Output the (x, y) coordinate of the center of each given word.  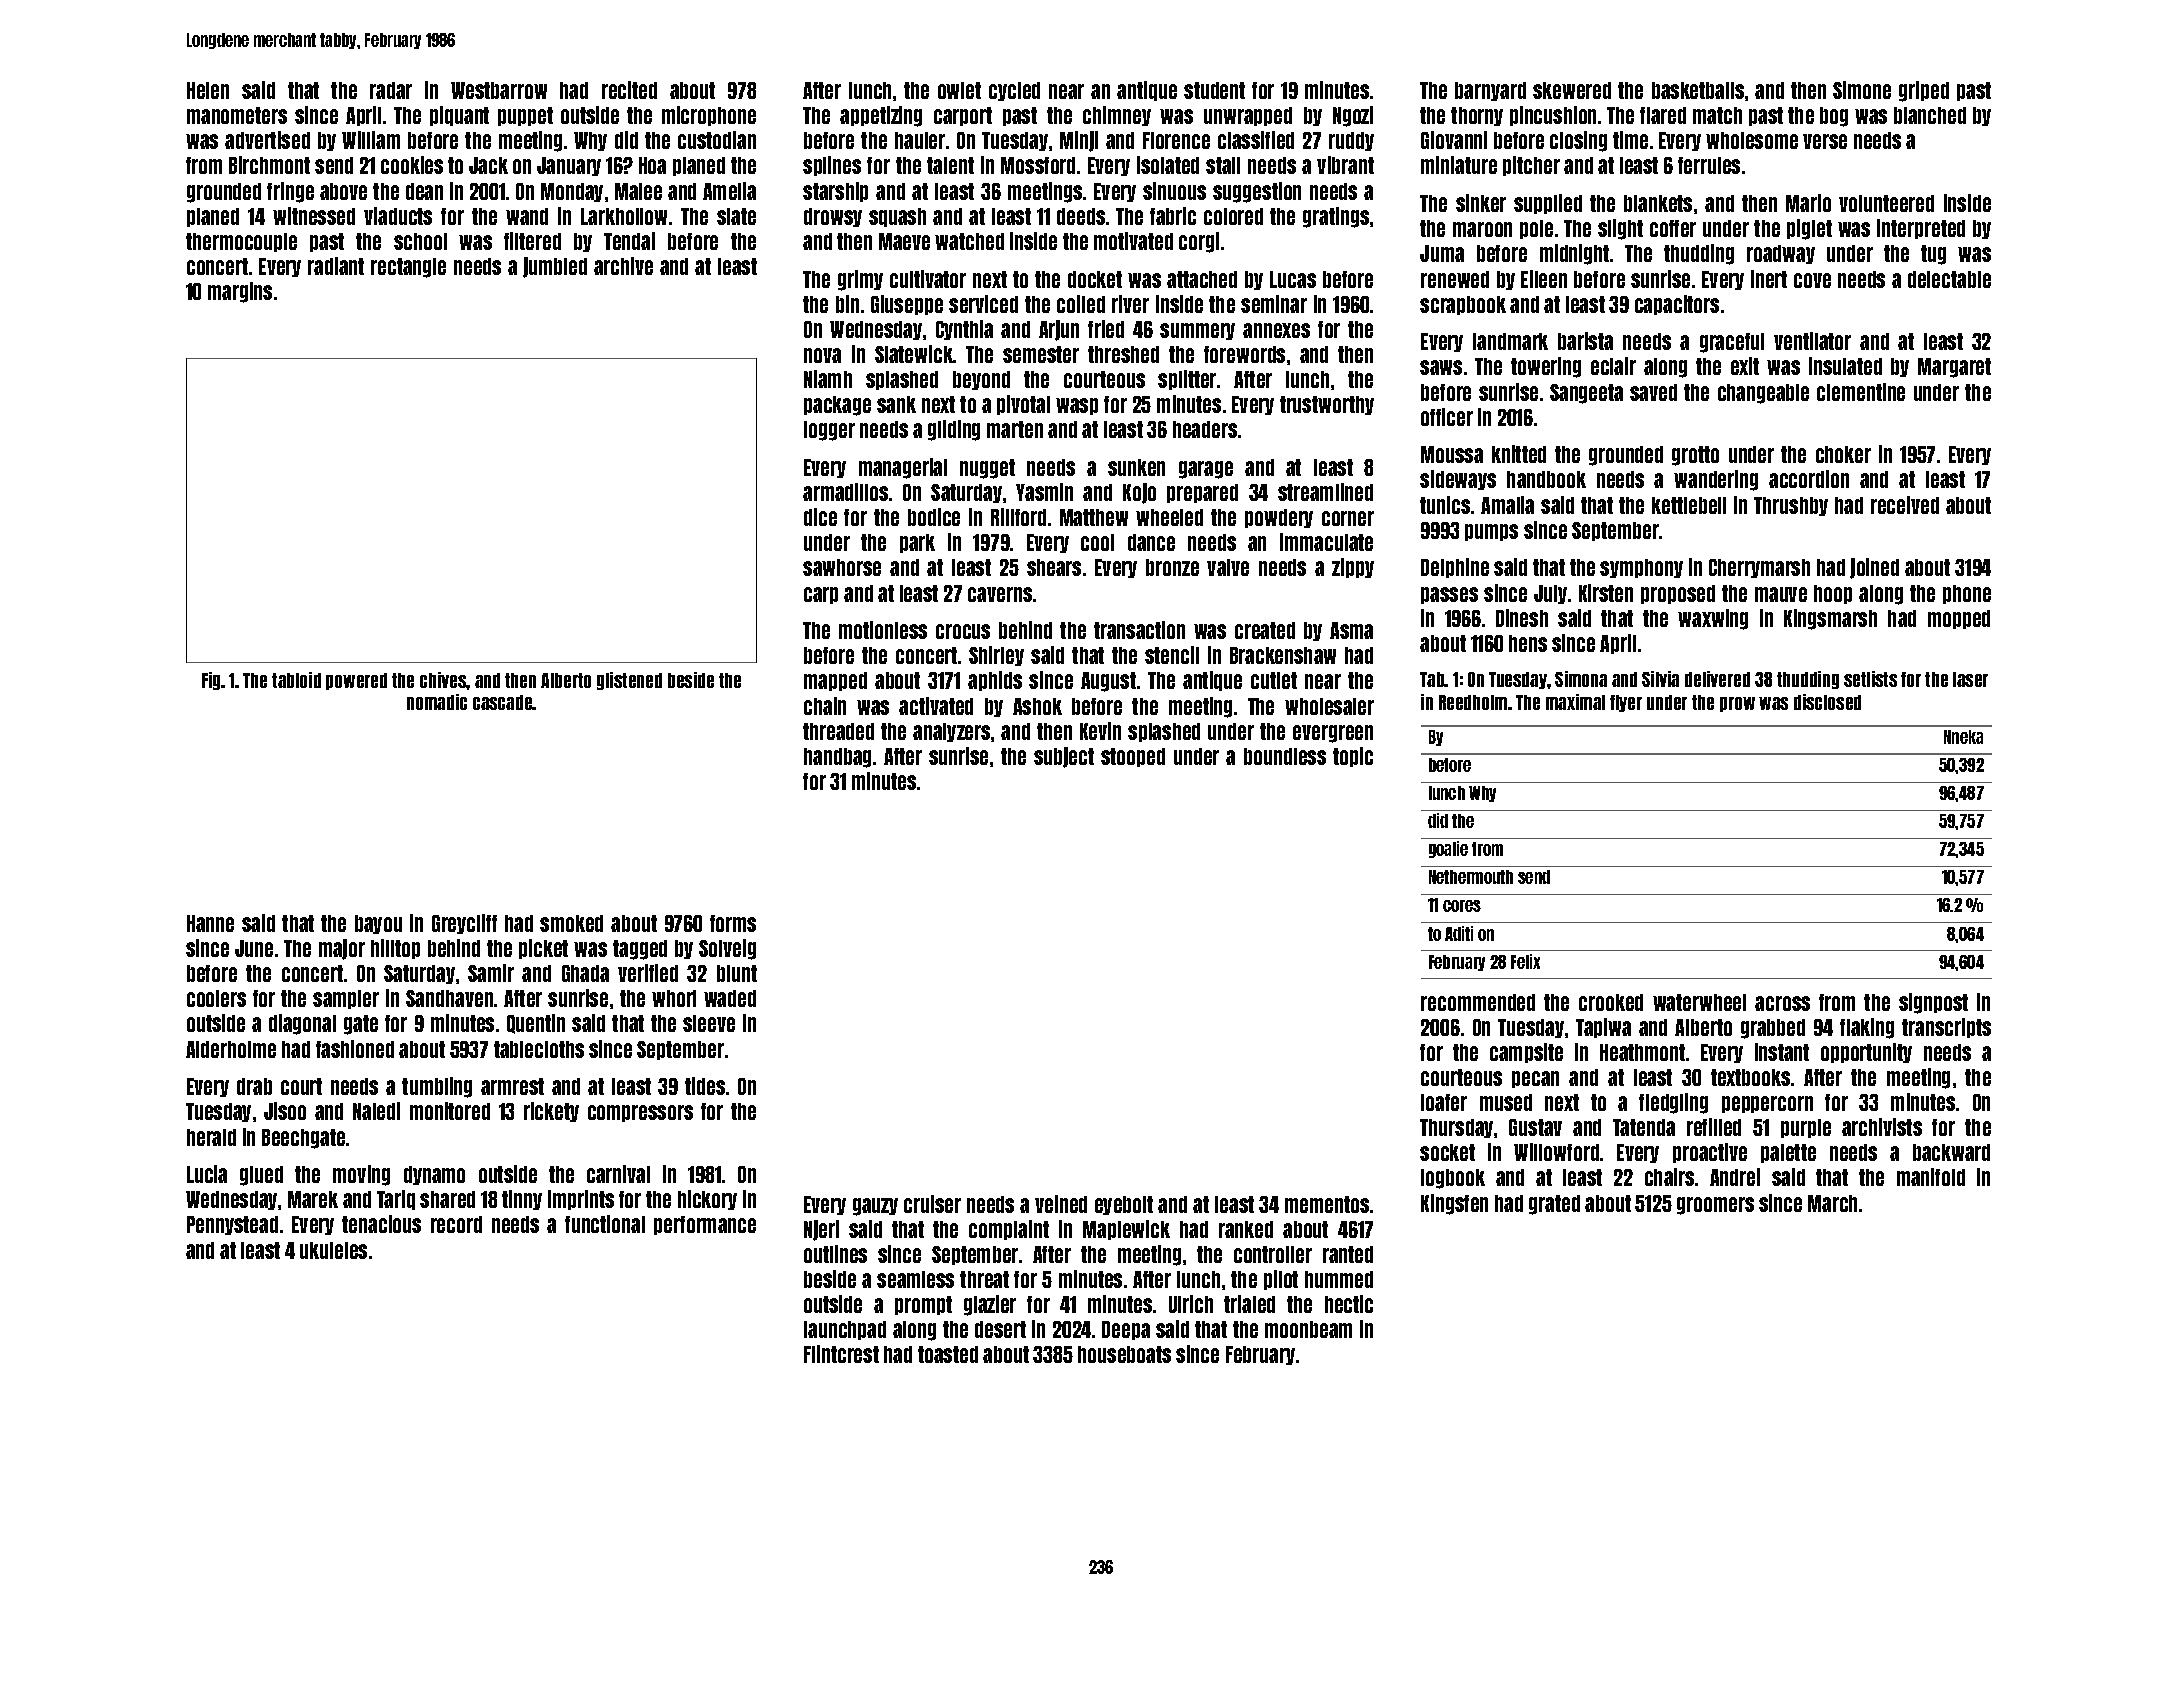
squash (897, 217)
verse (1825, 141)
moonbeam (1308, 1329)
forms (733, 923)
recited (629, 90)
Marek (313, 1199)
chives (443, 680)
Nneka (1963, 737)
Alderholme (231, 1049)
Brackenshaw (1283, 655)
